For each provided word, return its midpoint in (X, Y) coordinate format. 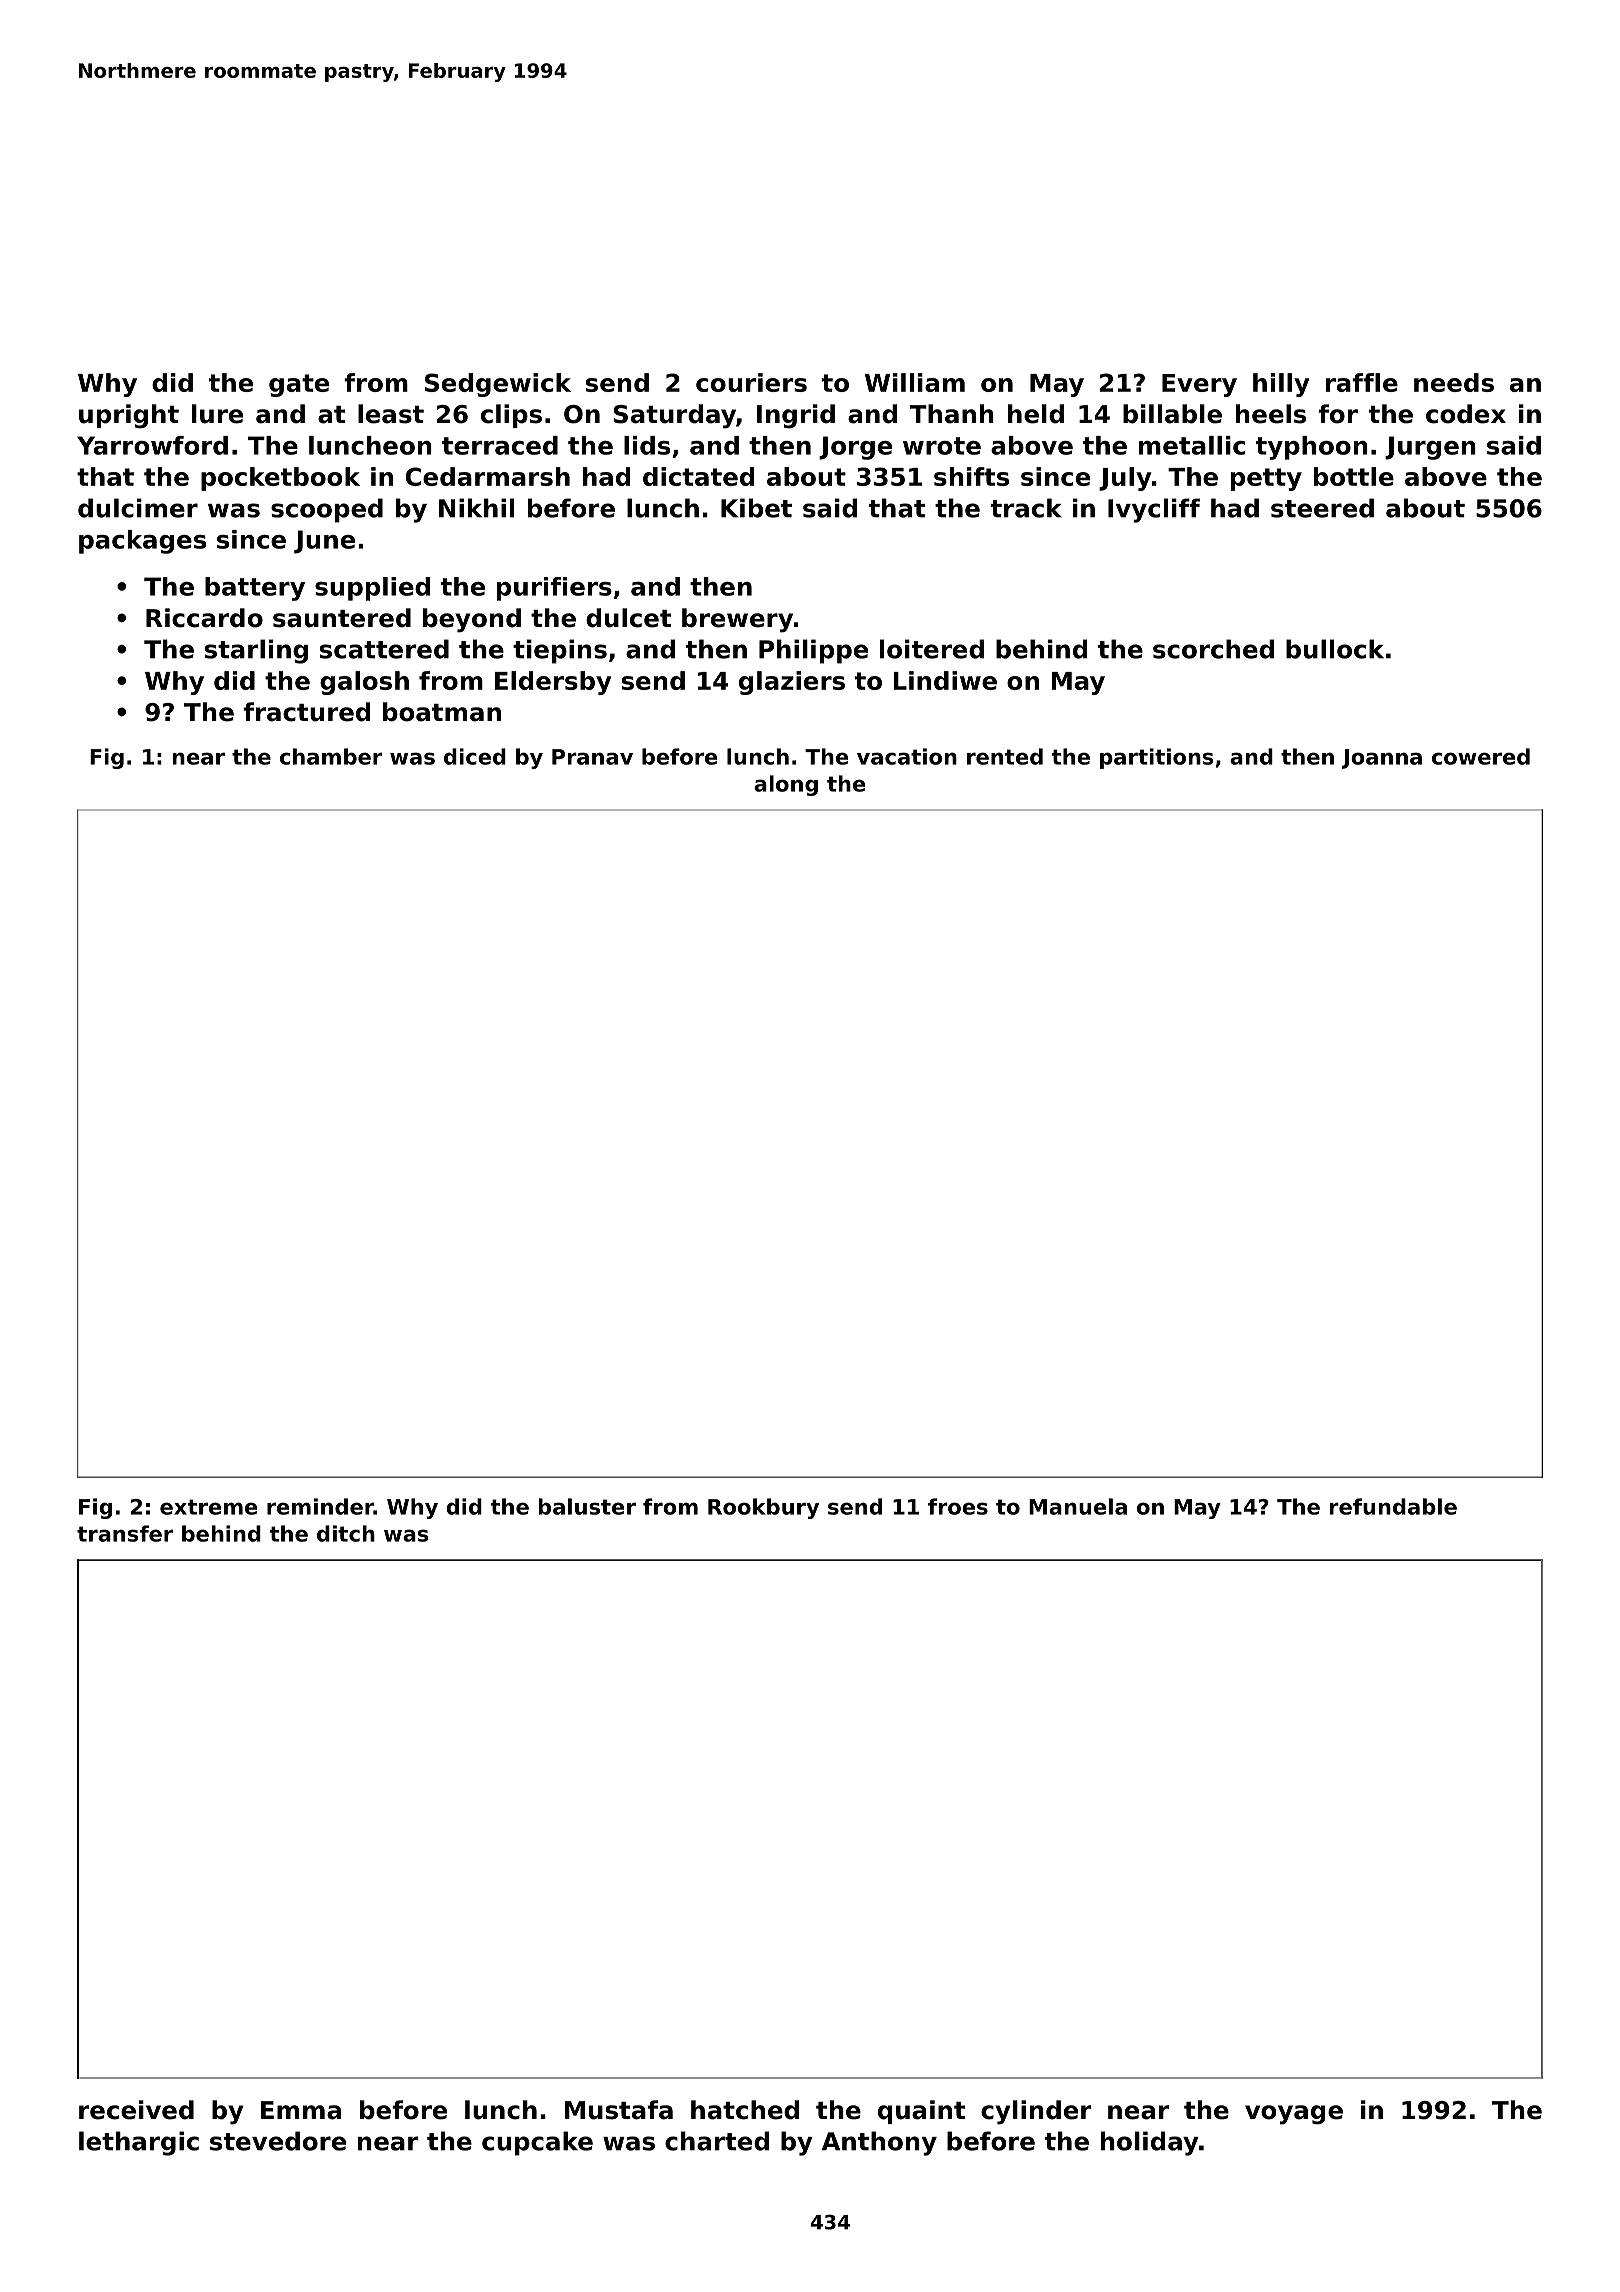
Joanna (1382, 759)
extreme (208, 1507)
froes (958, 1506)
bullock (1335, 649)
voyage (1294, 2115)
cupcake (537, 2143)
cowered (1481, 756)
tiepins (560, 651)
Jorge (855, 448)
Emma (301, 2110)
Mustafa (619, 2110)
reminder (320, 1506)
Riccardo (204, 618)
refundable (1393, 1506)
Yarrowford (152, 445)
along (786, 785)
